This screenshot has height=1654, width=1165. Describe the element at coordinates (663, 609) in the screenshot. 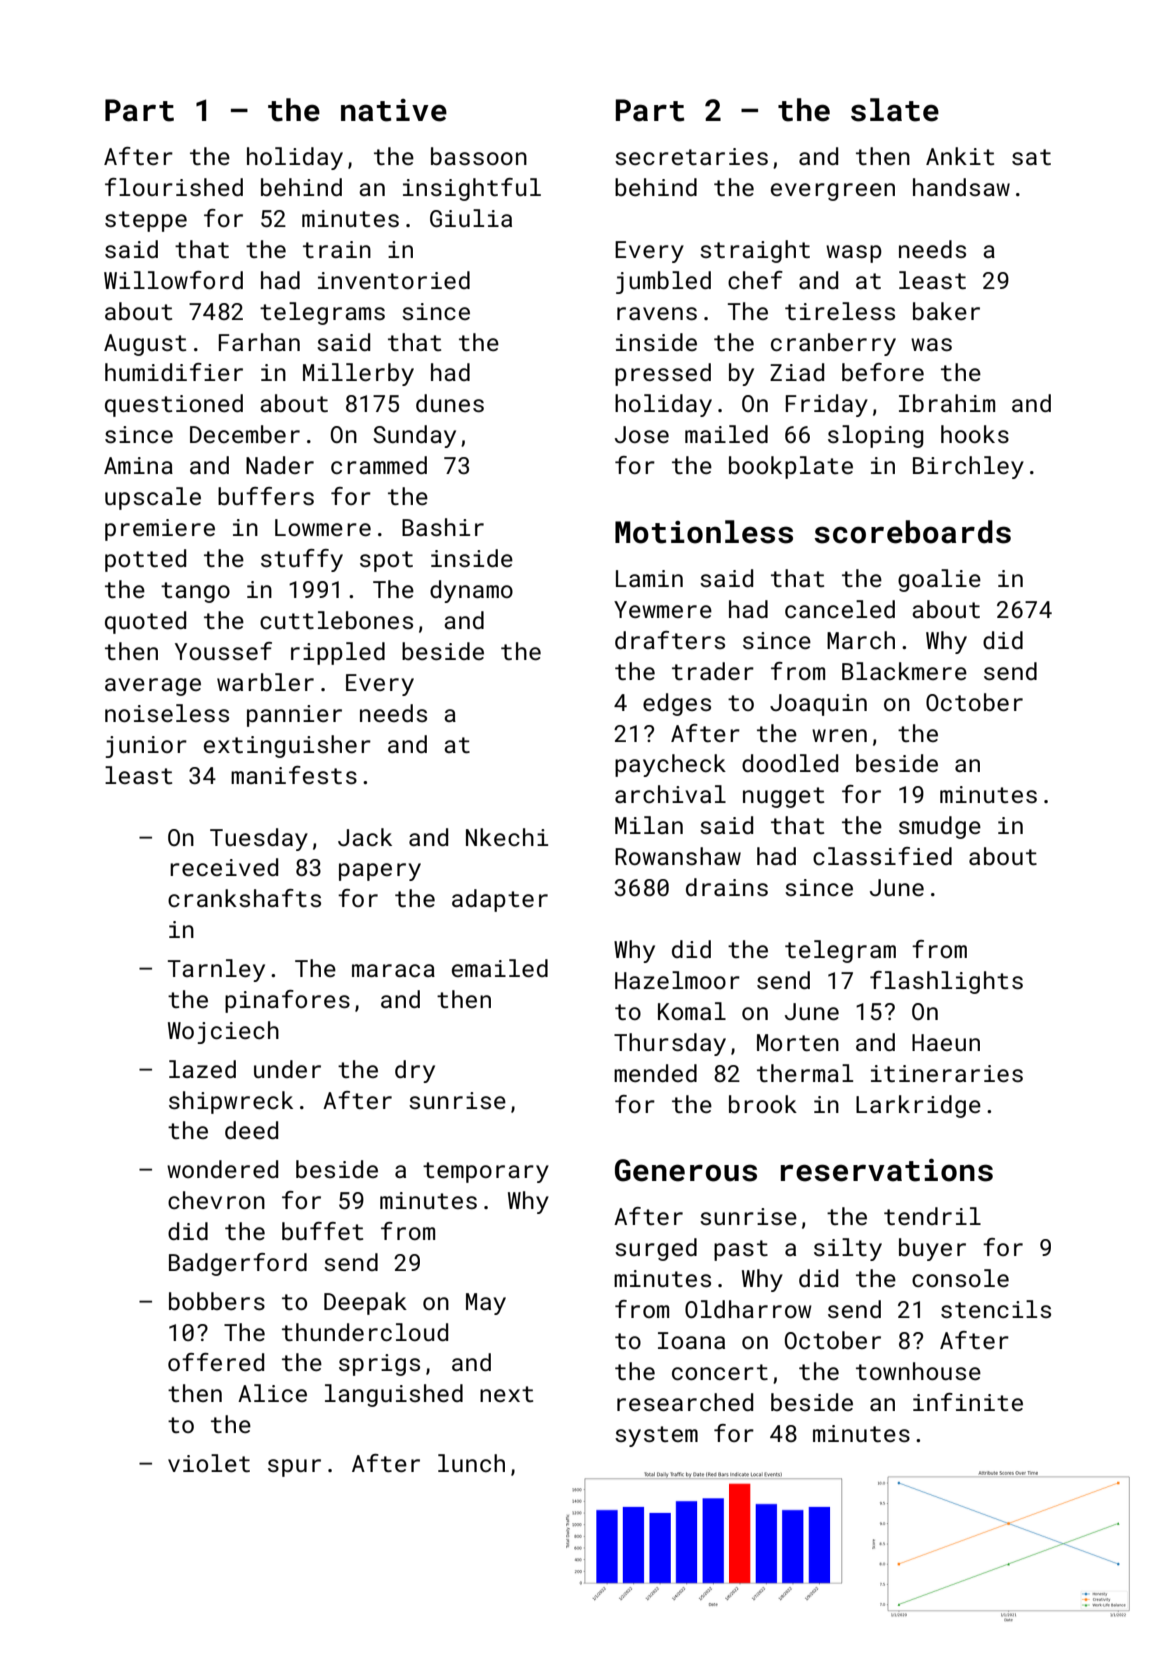

I see `Yewmere` at that location.
